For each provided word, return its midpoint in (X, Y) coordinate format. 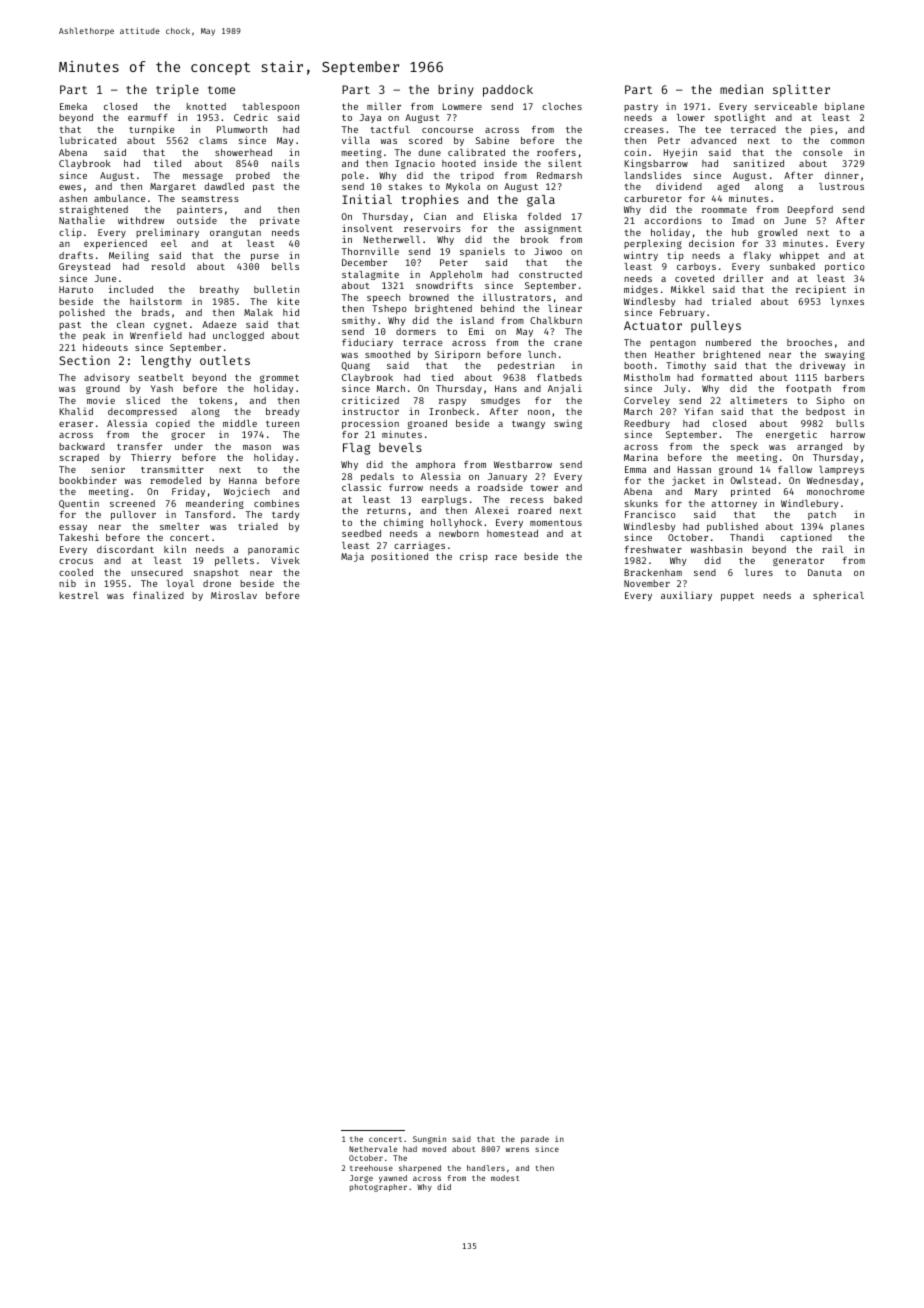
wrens (517, 1149)
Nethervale (373, 1149)
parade (535, 1140)
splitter (801, 90)
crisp (474, 557)
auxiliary (686, 596)
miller (384, 106)
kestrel (79, 595)
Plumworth (242, 129)
